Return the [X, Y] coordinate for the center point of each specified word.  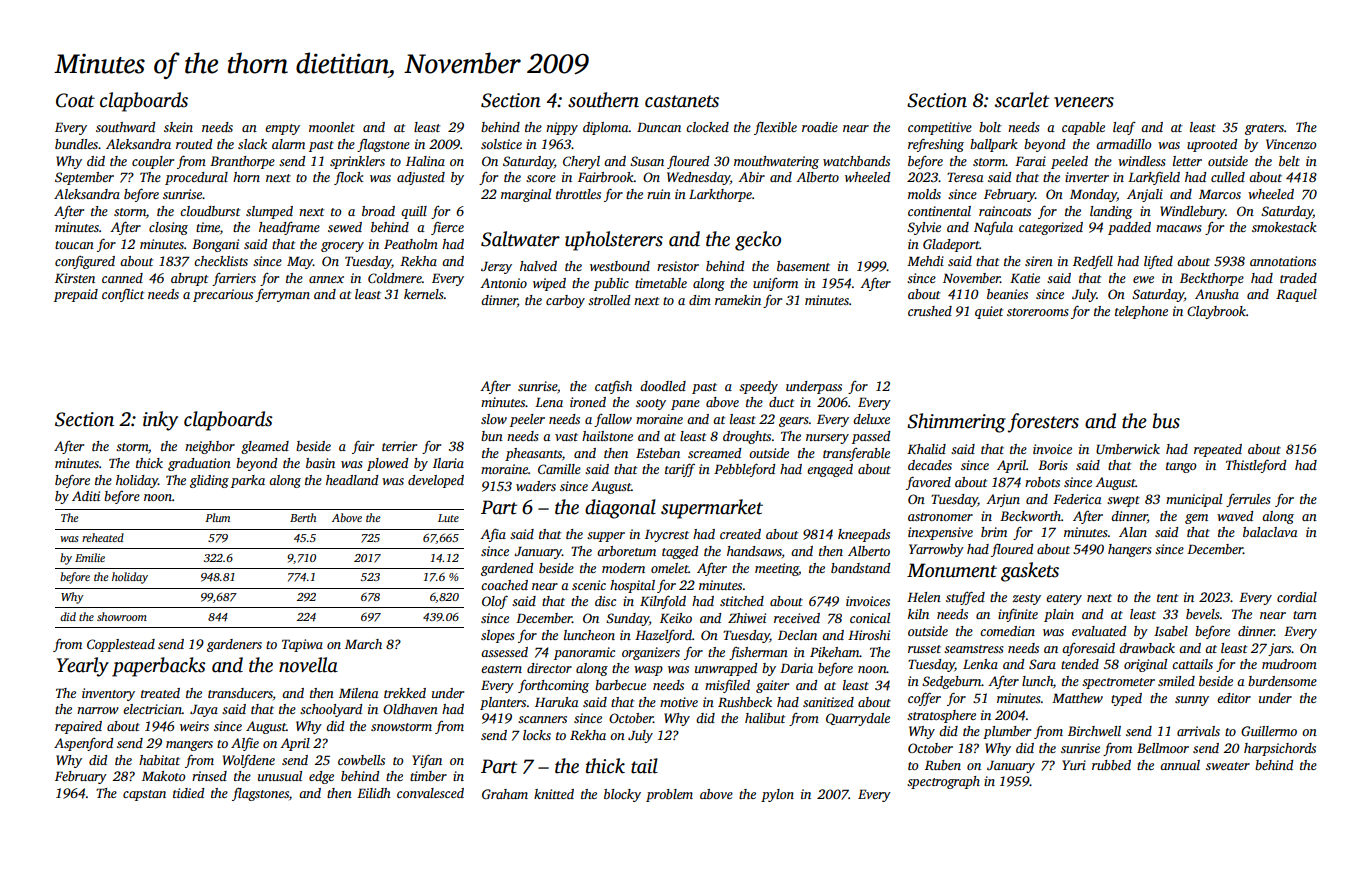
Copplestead [121, 645]
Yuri [1074, 765]
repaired [78, 727]
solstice [501, 144]
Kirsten [75, 278]
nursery [827, 439]
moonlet [332, 127]
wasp [648, 671]
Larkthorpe [720, 195]
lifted [1158, 262]
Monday [1093, 195]
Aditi [86, 496]
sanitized [828, 702]
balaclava [1270, 532]
